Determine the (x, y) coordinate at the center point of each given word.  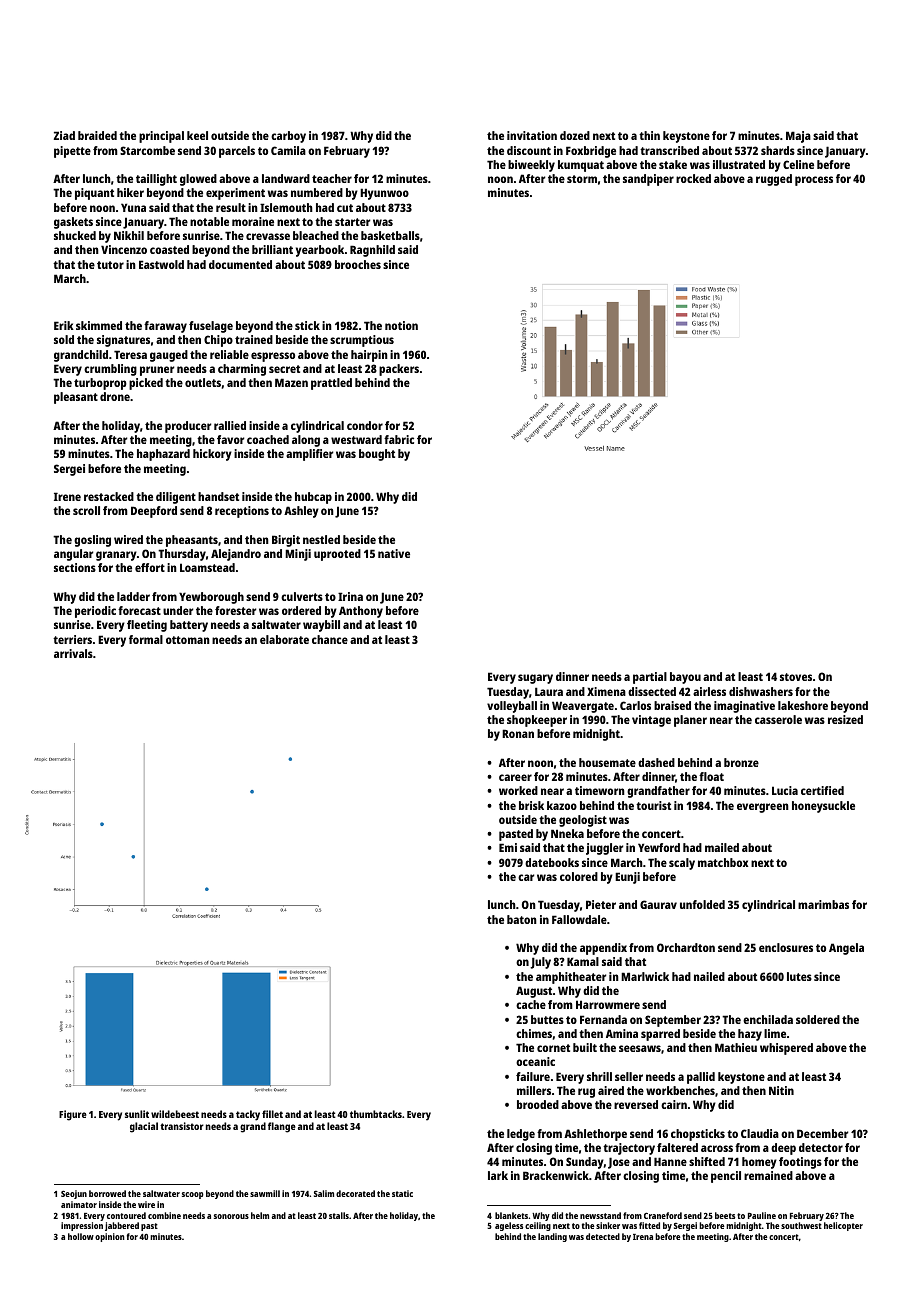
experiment (235, 194)
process (814, 181)
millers (534, 1090)
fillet (272, 1114)
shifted (707, 1161)
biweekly (531, 166)
